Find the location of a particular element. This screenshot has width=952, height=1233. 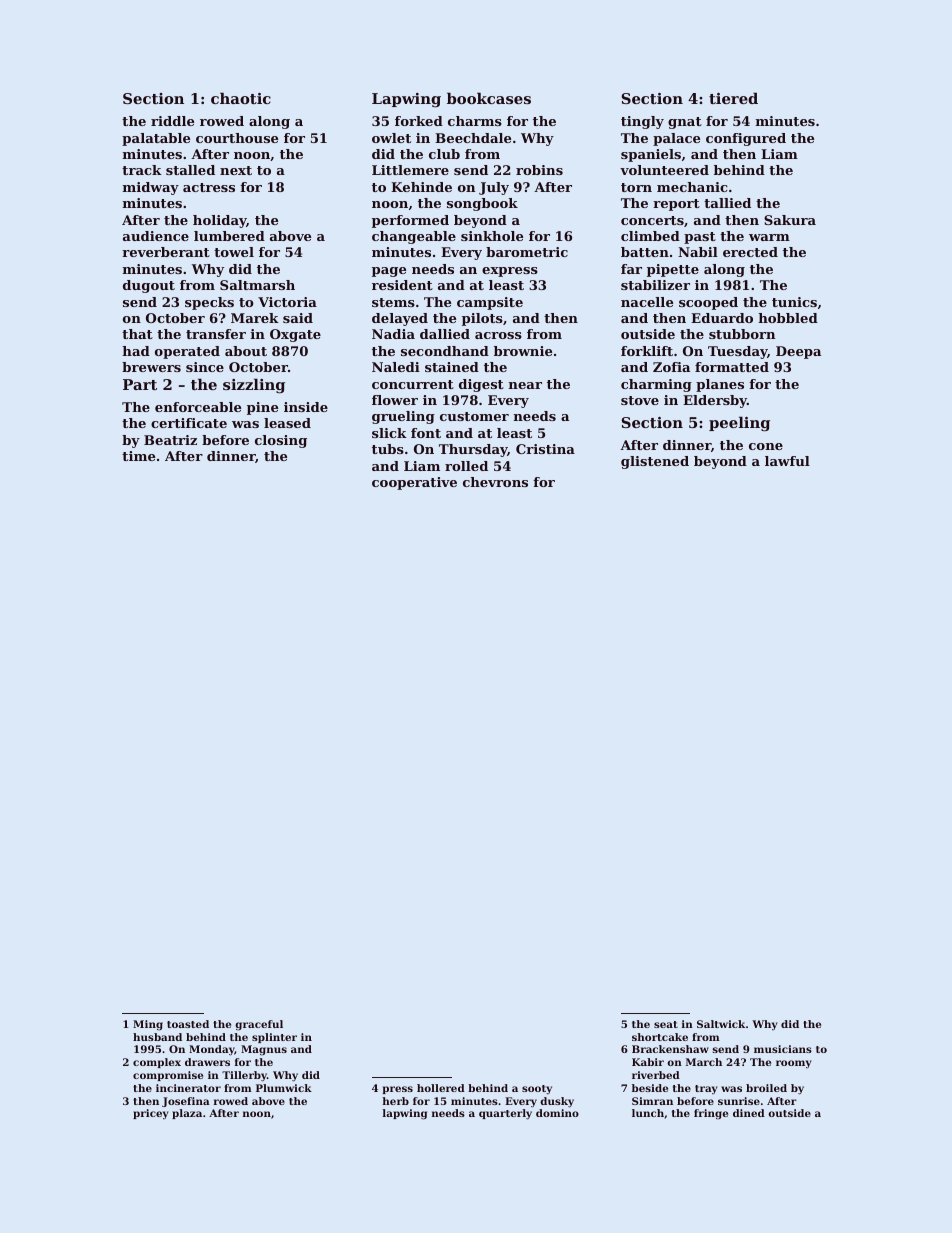

secondhand is located at coordinates (445, 351).
